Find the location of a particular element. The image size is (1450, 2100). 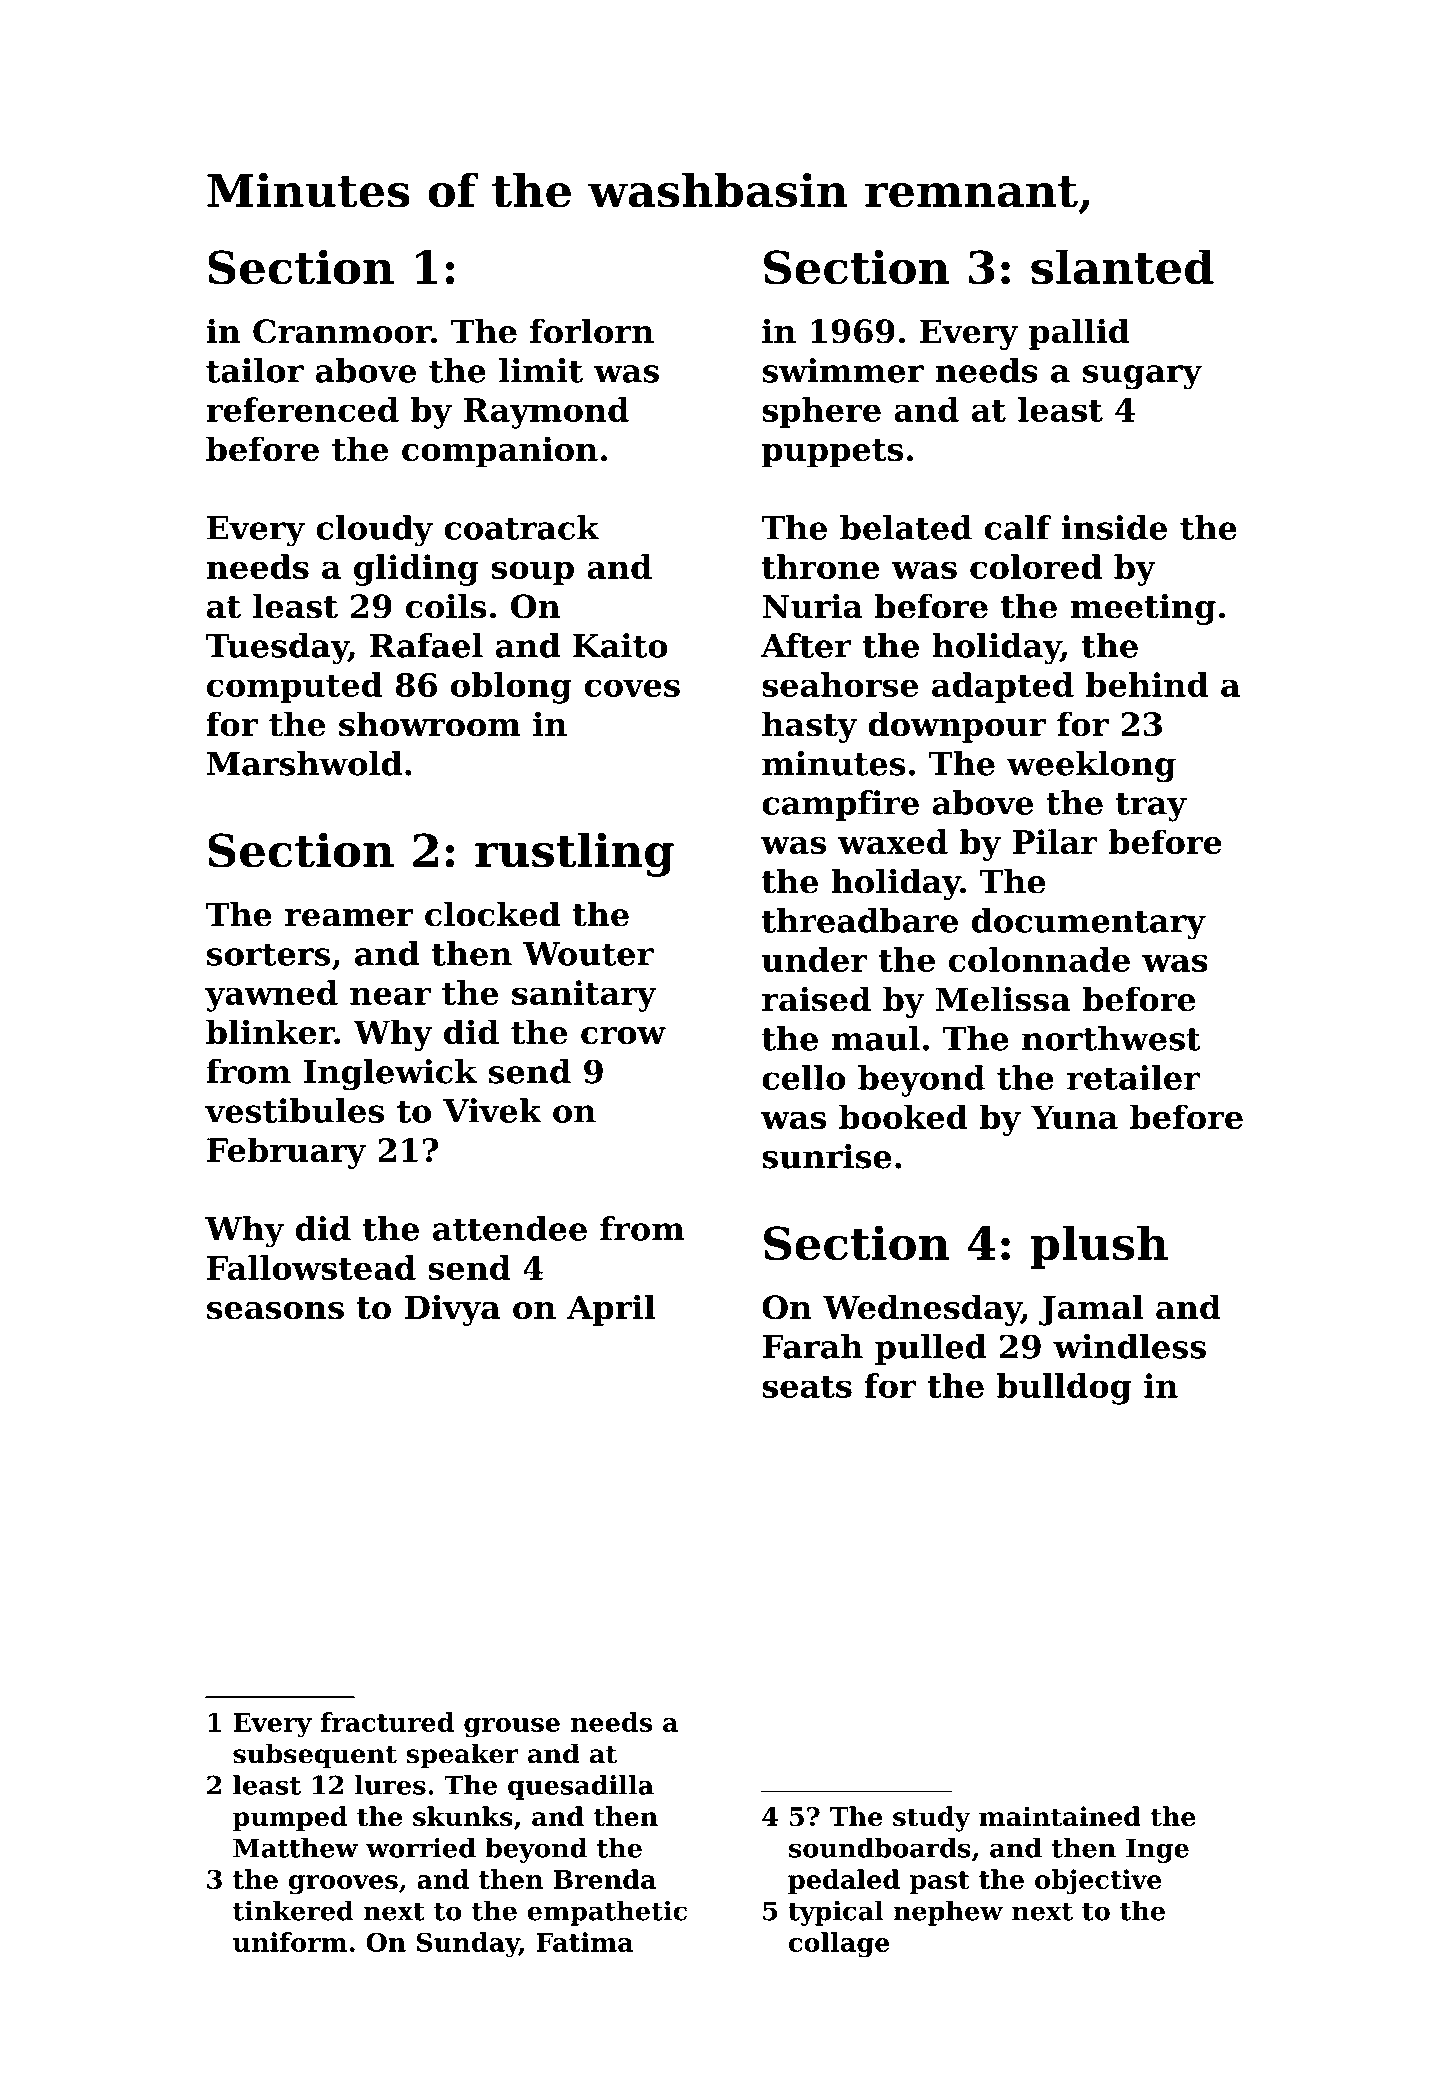

plush is located at coordinates (1099, 1247).
